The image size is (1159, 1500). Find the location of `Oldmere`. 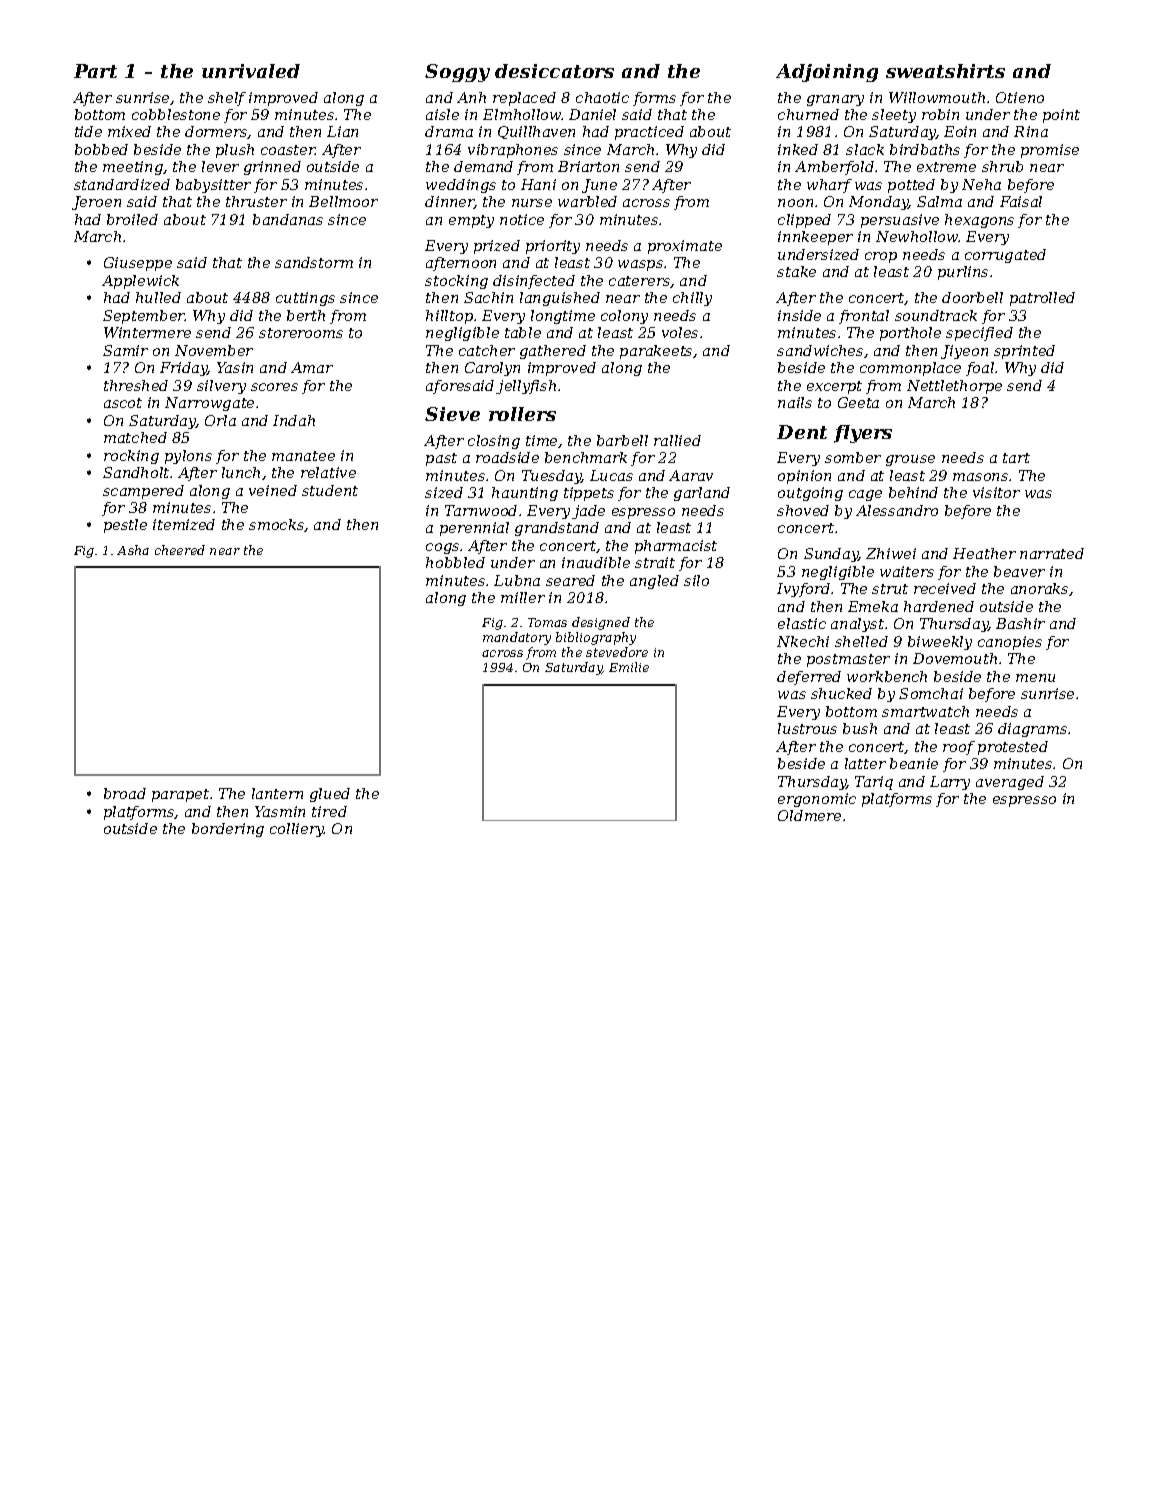

Oldmere is located at coordinates (809, 815).
